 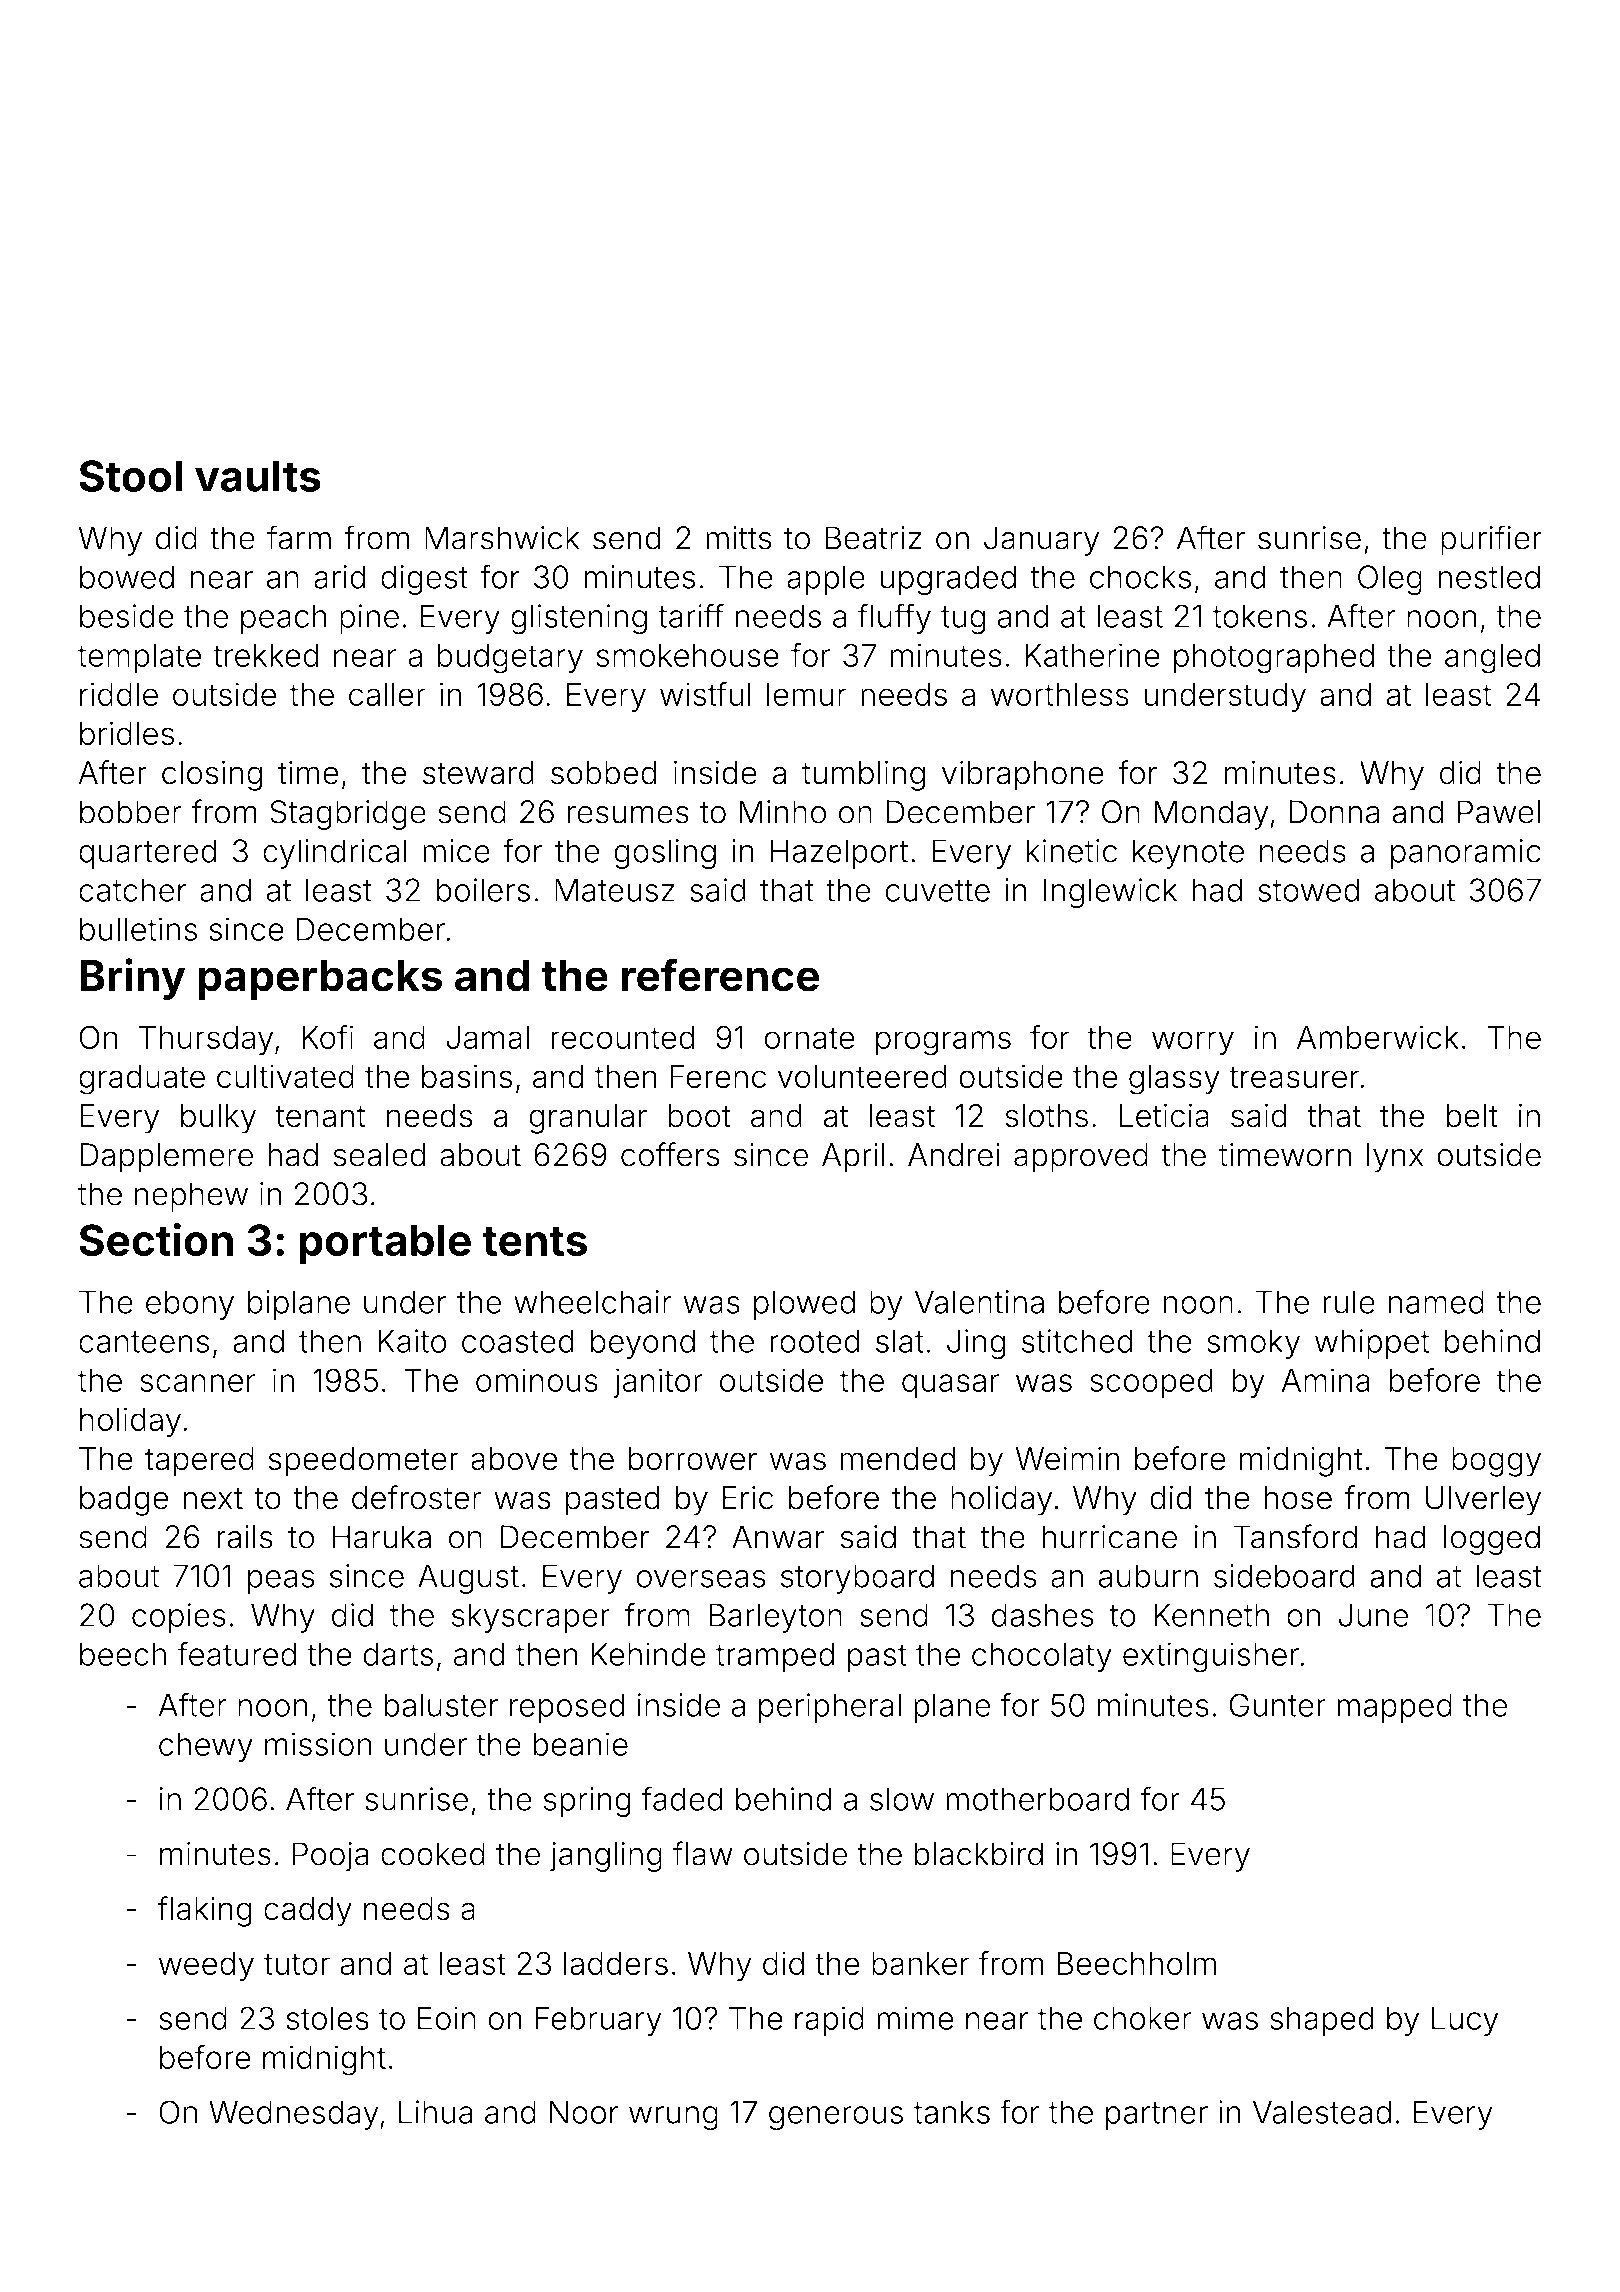 I want to click on flaw, so click(x=703, y=1853).
